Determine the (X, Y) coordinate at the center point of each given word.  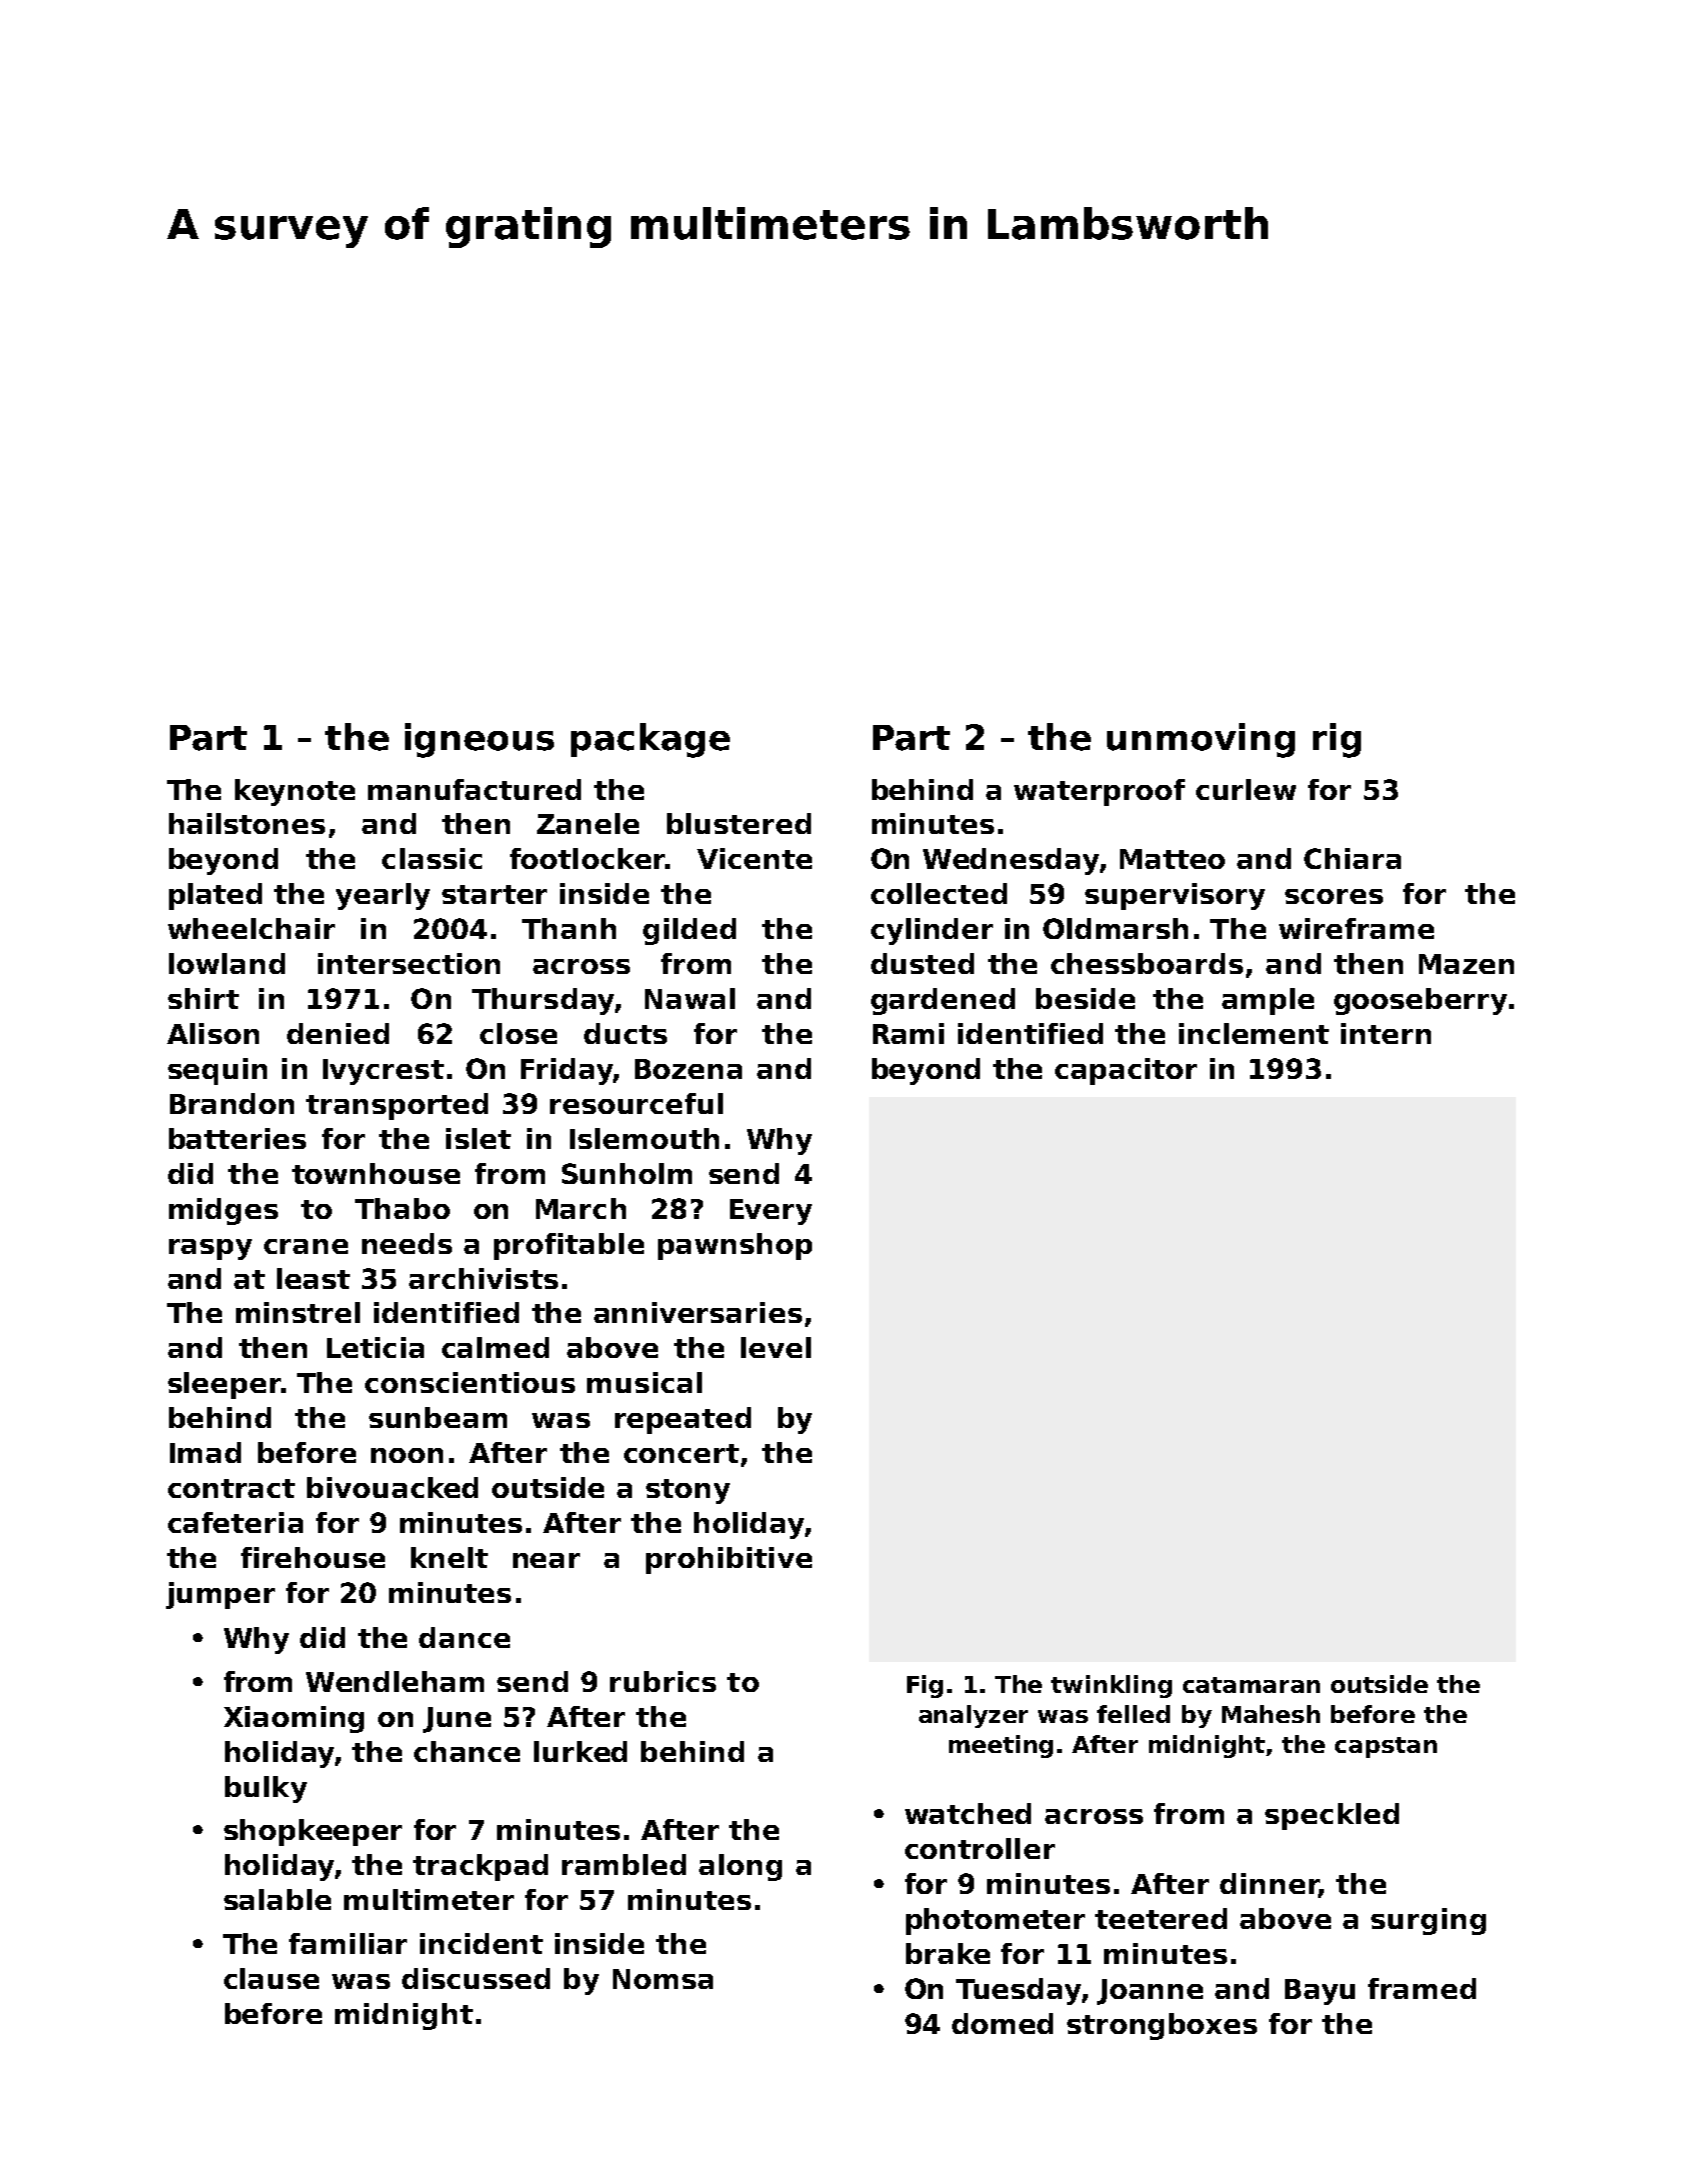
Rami (908, 1033)
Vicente (754, 858)
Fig (925, 1686)
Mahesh (1271, 1714)
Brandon (232, 1103)
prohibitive (729, 1560)
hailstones (247, 823)
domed (1002, 2023)
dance (464, 1637)
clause (271, 1978)
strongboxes (1162, 2026)
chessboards (1147, 963)
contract (231, 1488)
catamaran (1251, 1685)
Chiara (1352, 858)
